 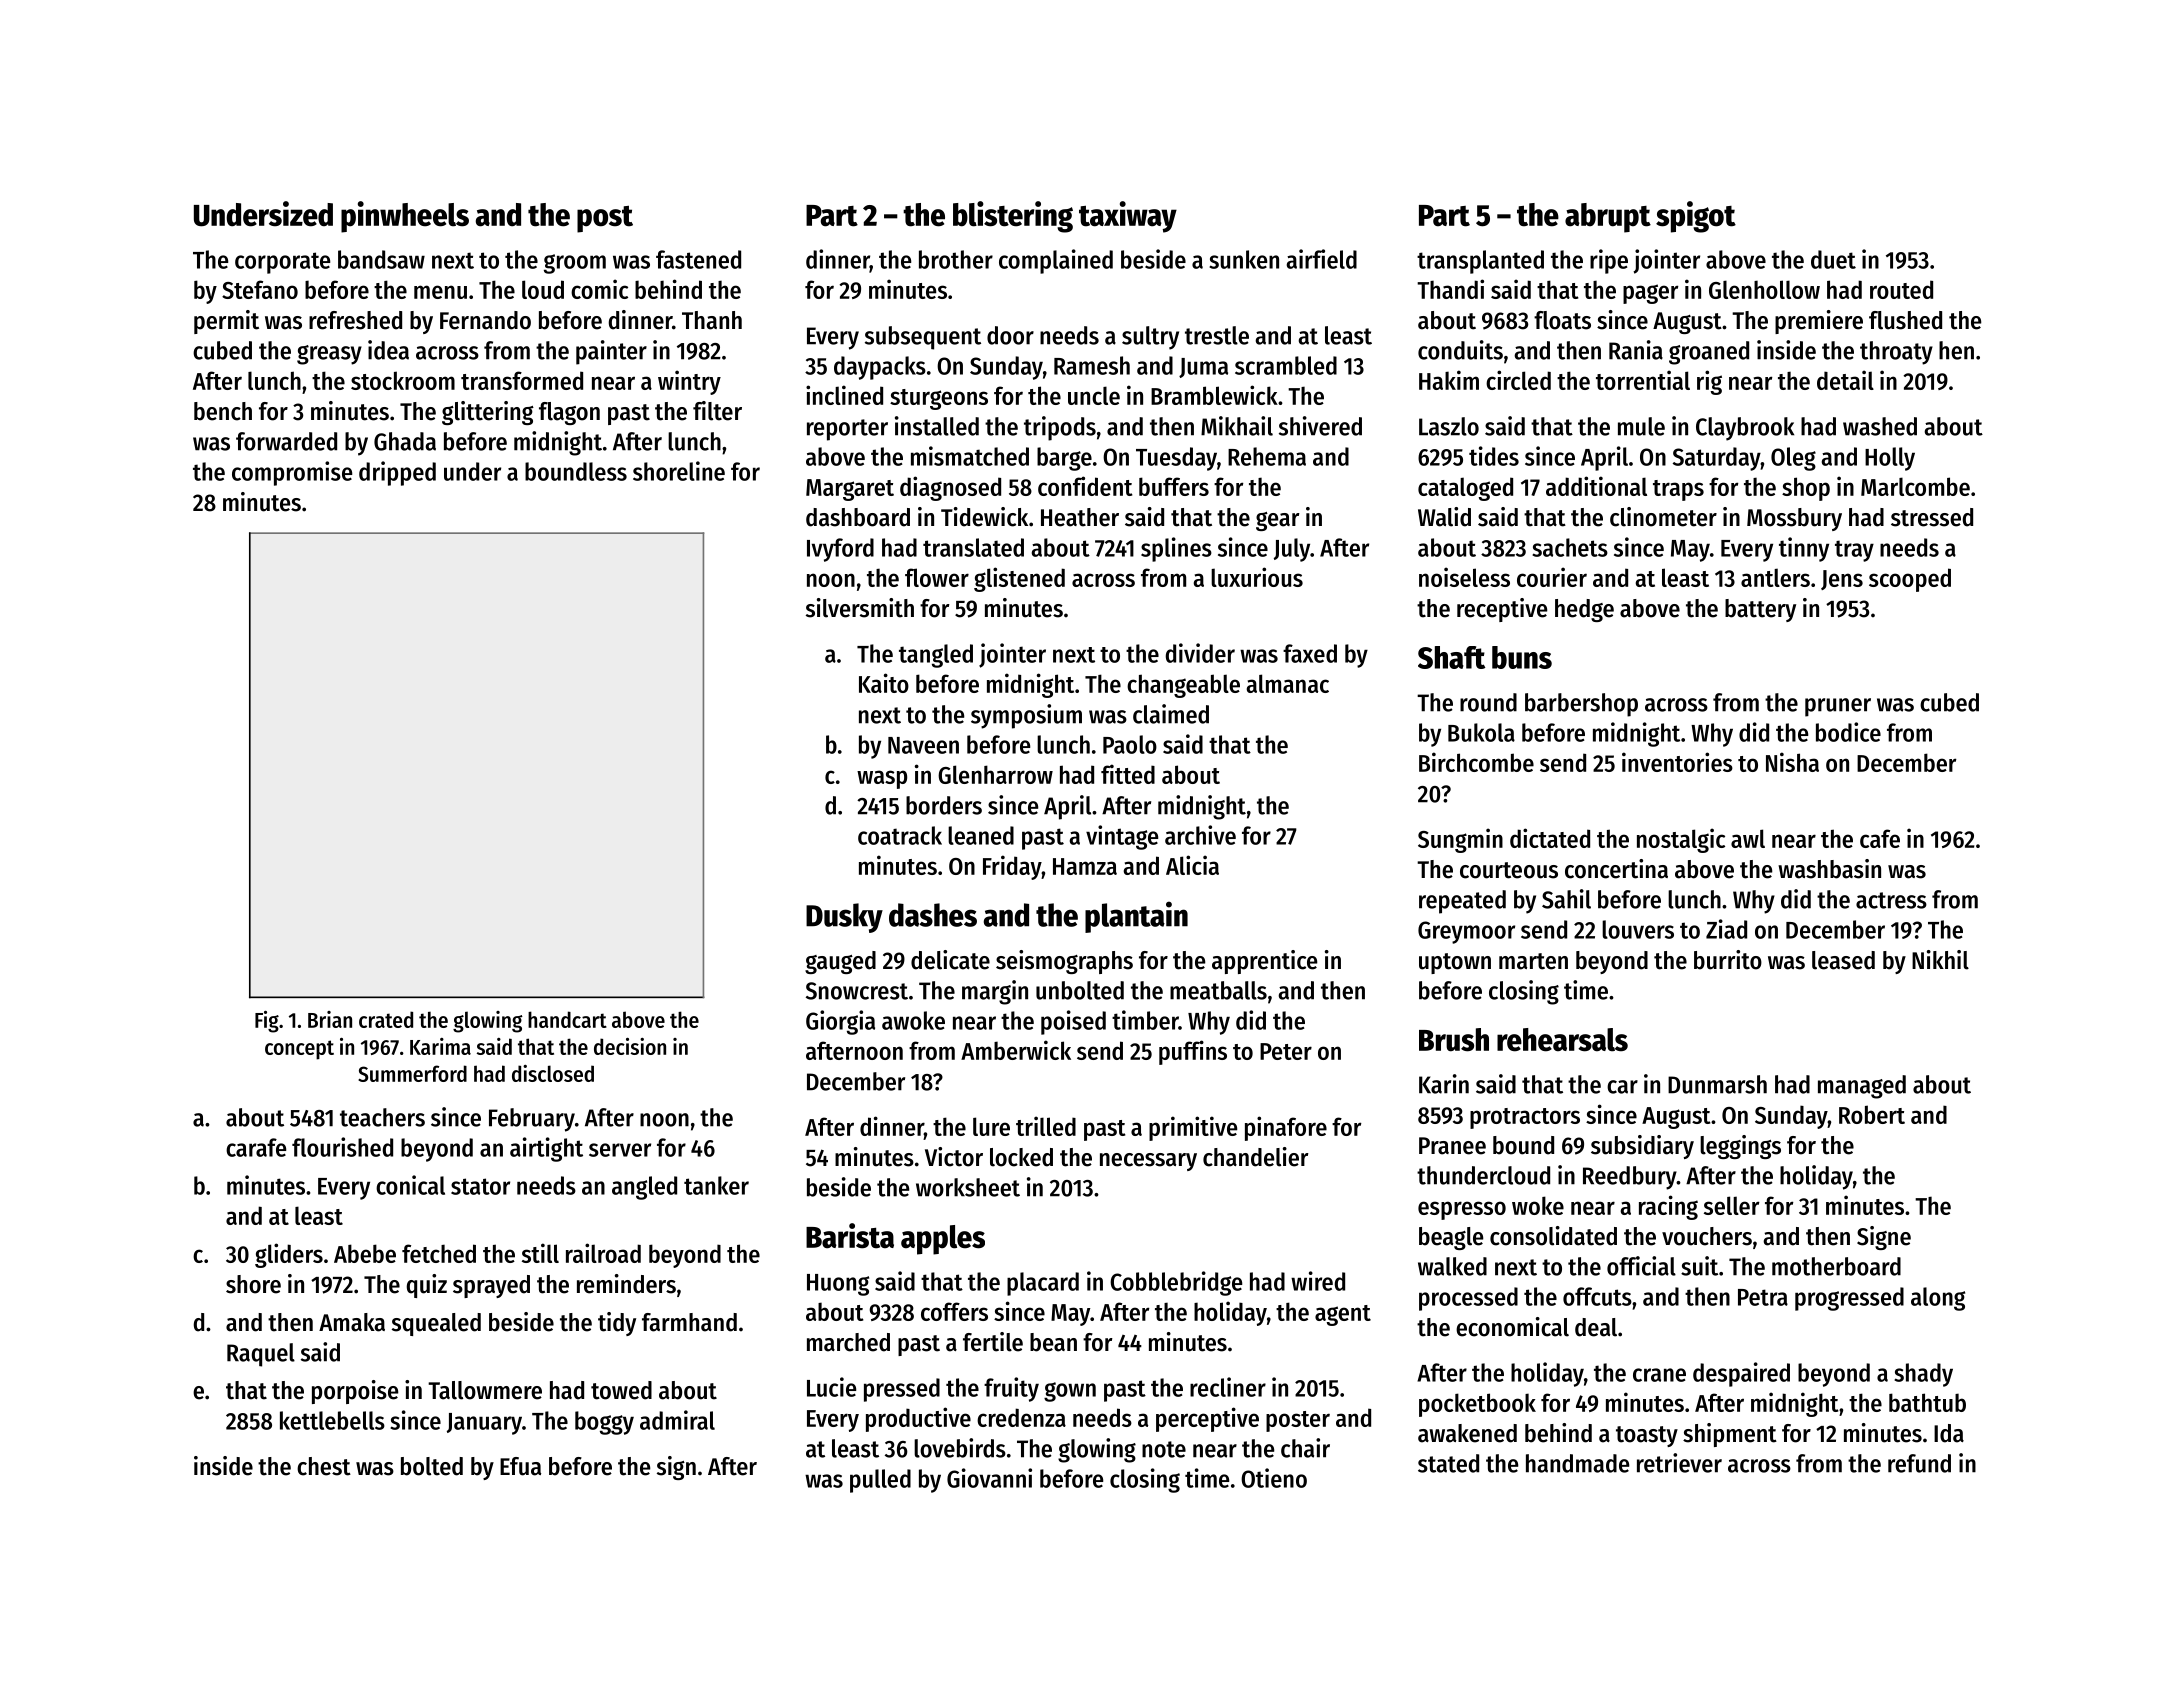 What do you see at coordinates (840, 1022) in the screenshot?
I see `Giorgia` at bounding box center [840, 1022].
